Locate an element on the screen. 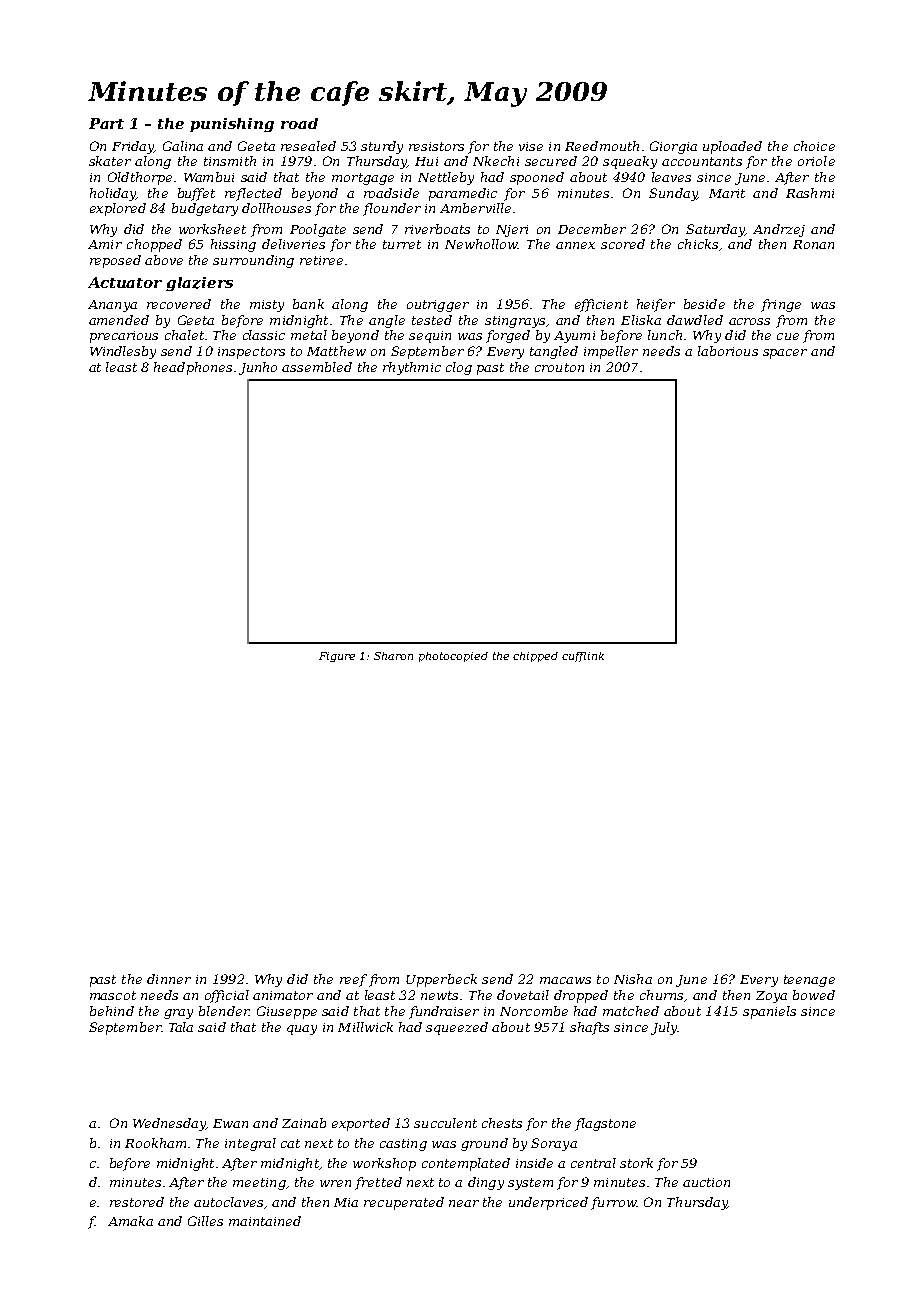 The height and width of the screenshot is (1314, 924). spaniels is located at coordinates (769, 1012).
